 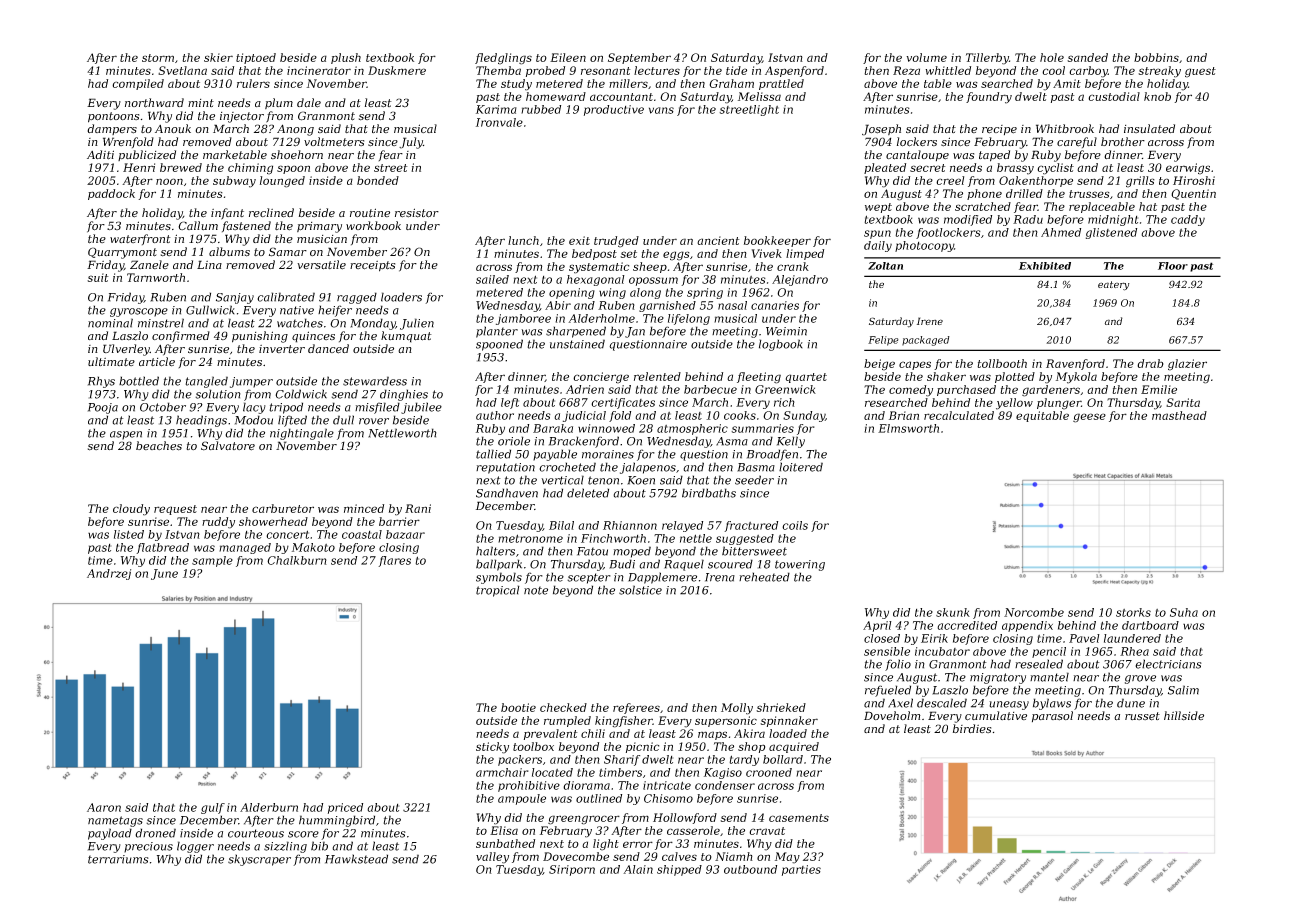 I want to click on Andrzej, so click(x=109, y=574).
